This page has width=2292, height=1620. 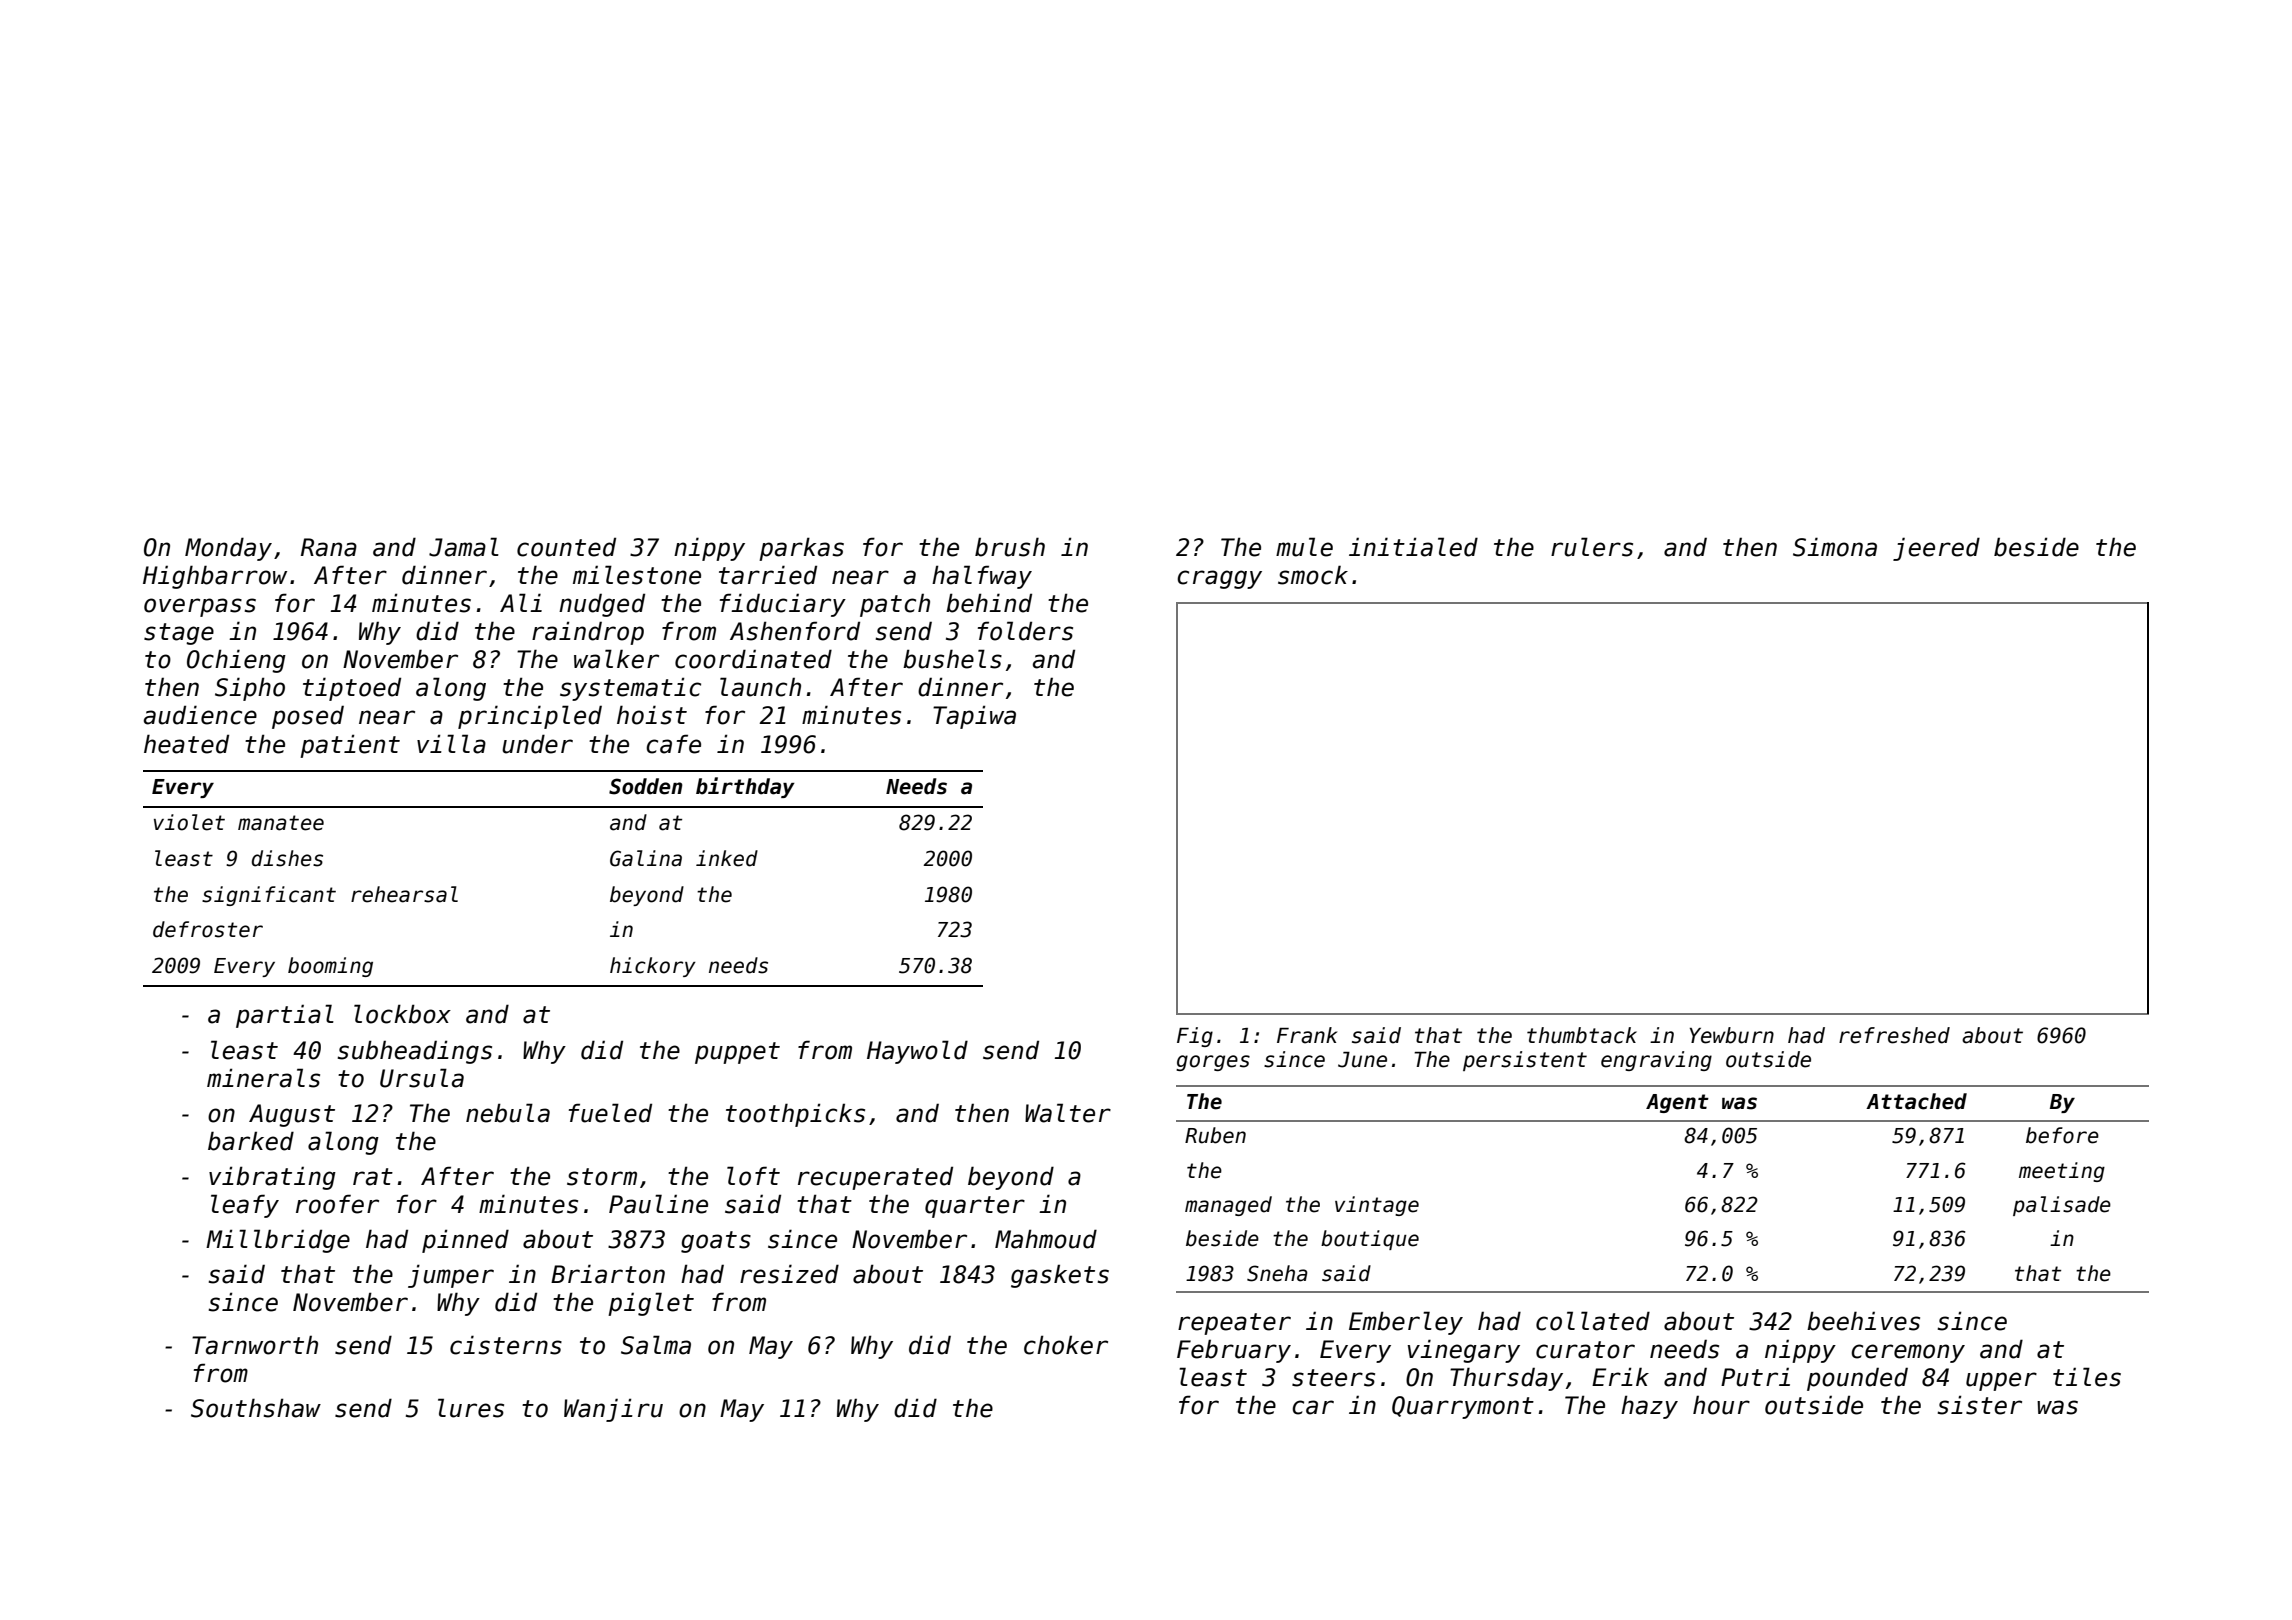 What do you see at coordinates (1304, 547) in the page?
I see `mule` at bounding box center [1304, 547].
